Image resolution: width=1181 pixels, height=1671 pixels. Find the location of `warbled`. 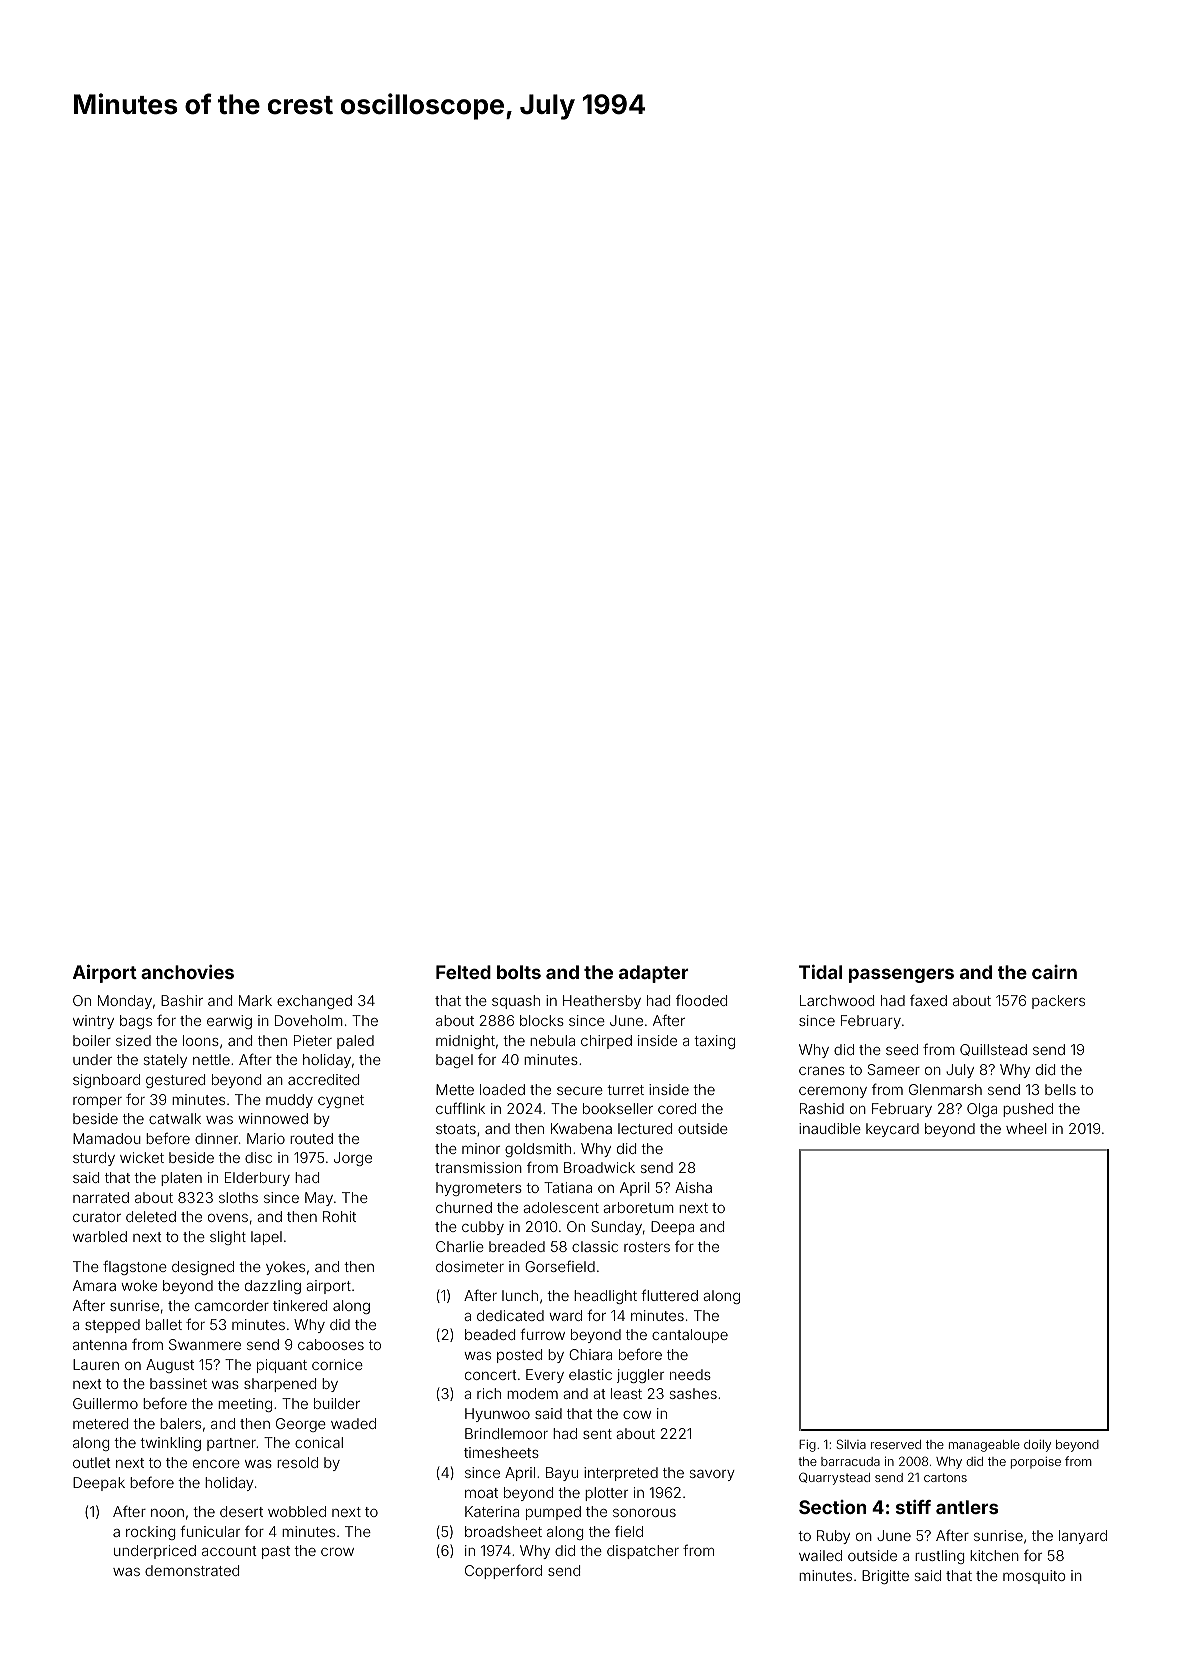

warbled is located at coordinates (100, 1236).
